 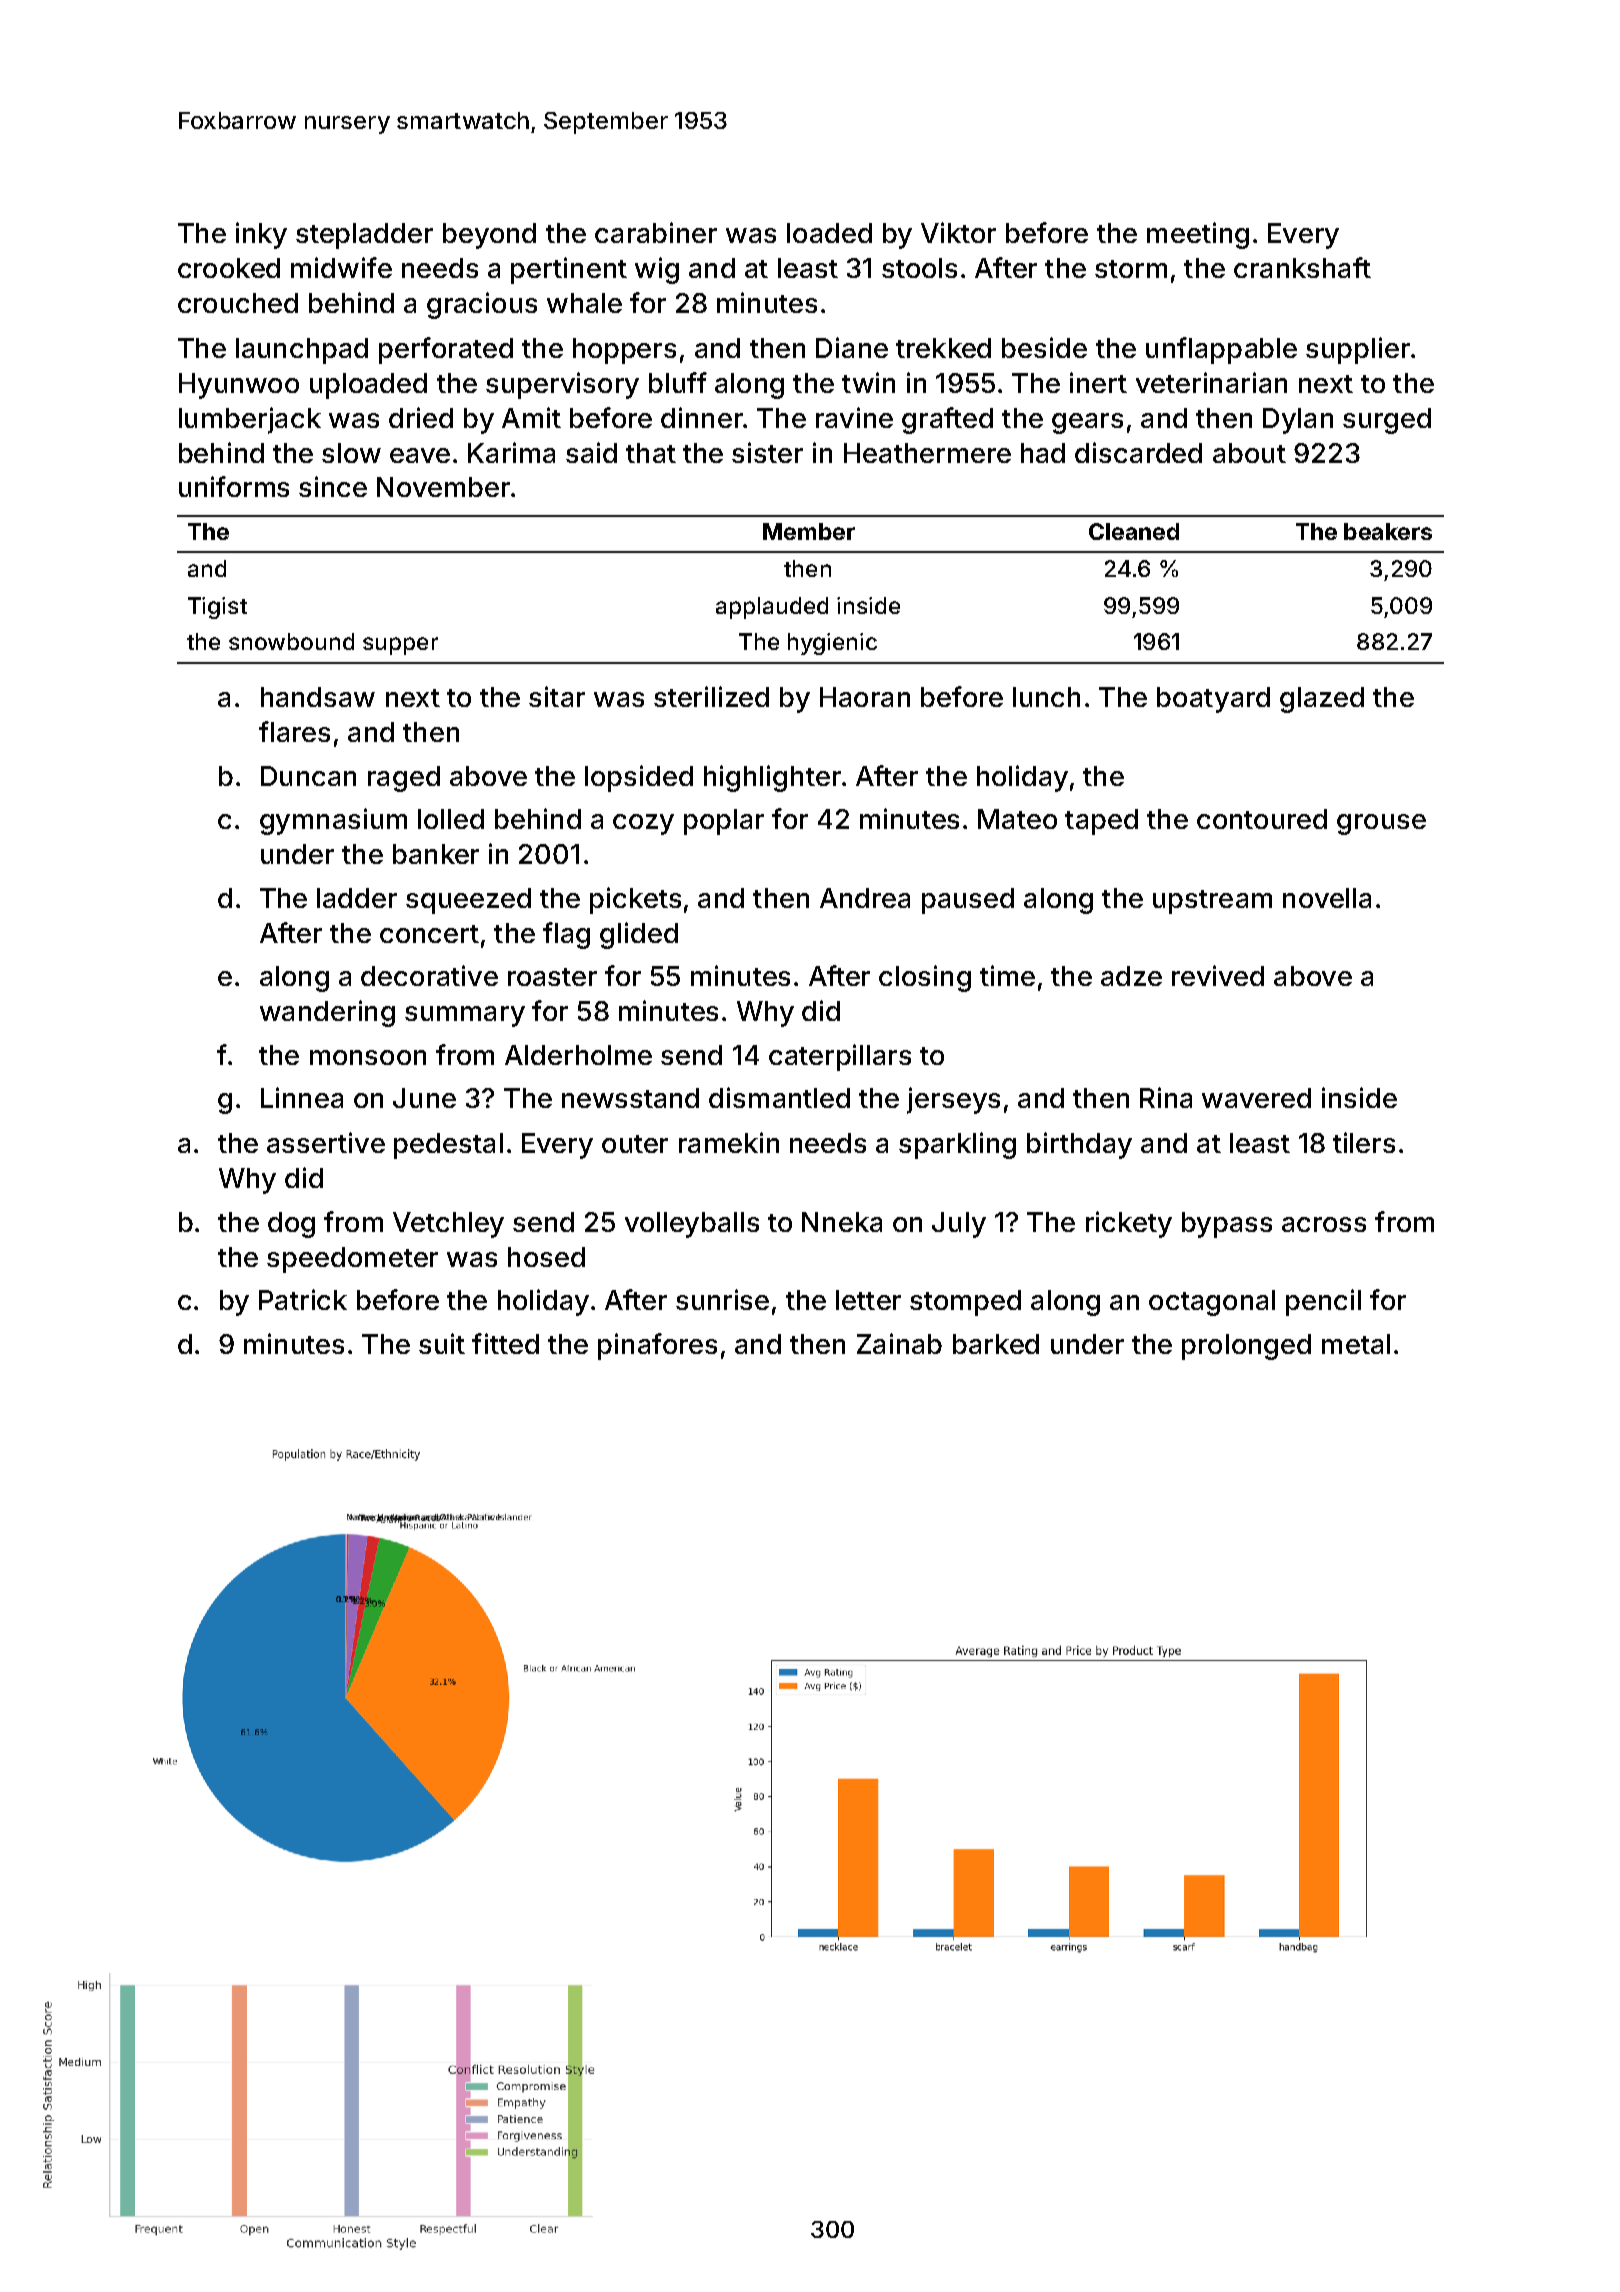 What do you see at coordinates (1101, 822) in the page?
I see `taped` at bounding box center [1101, 822].
